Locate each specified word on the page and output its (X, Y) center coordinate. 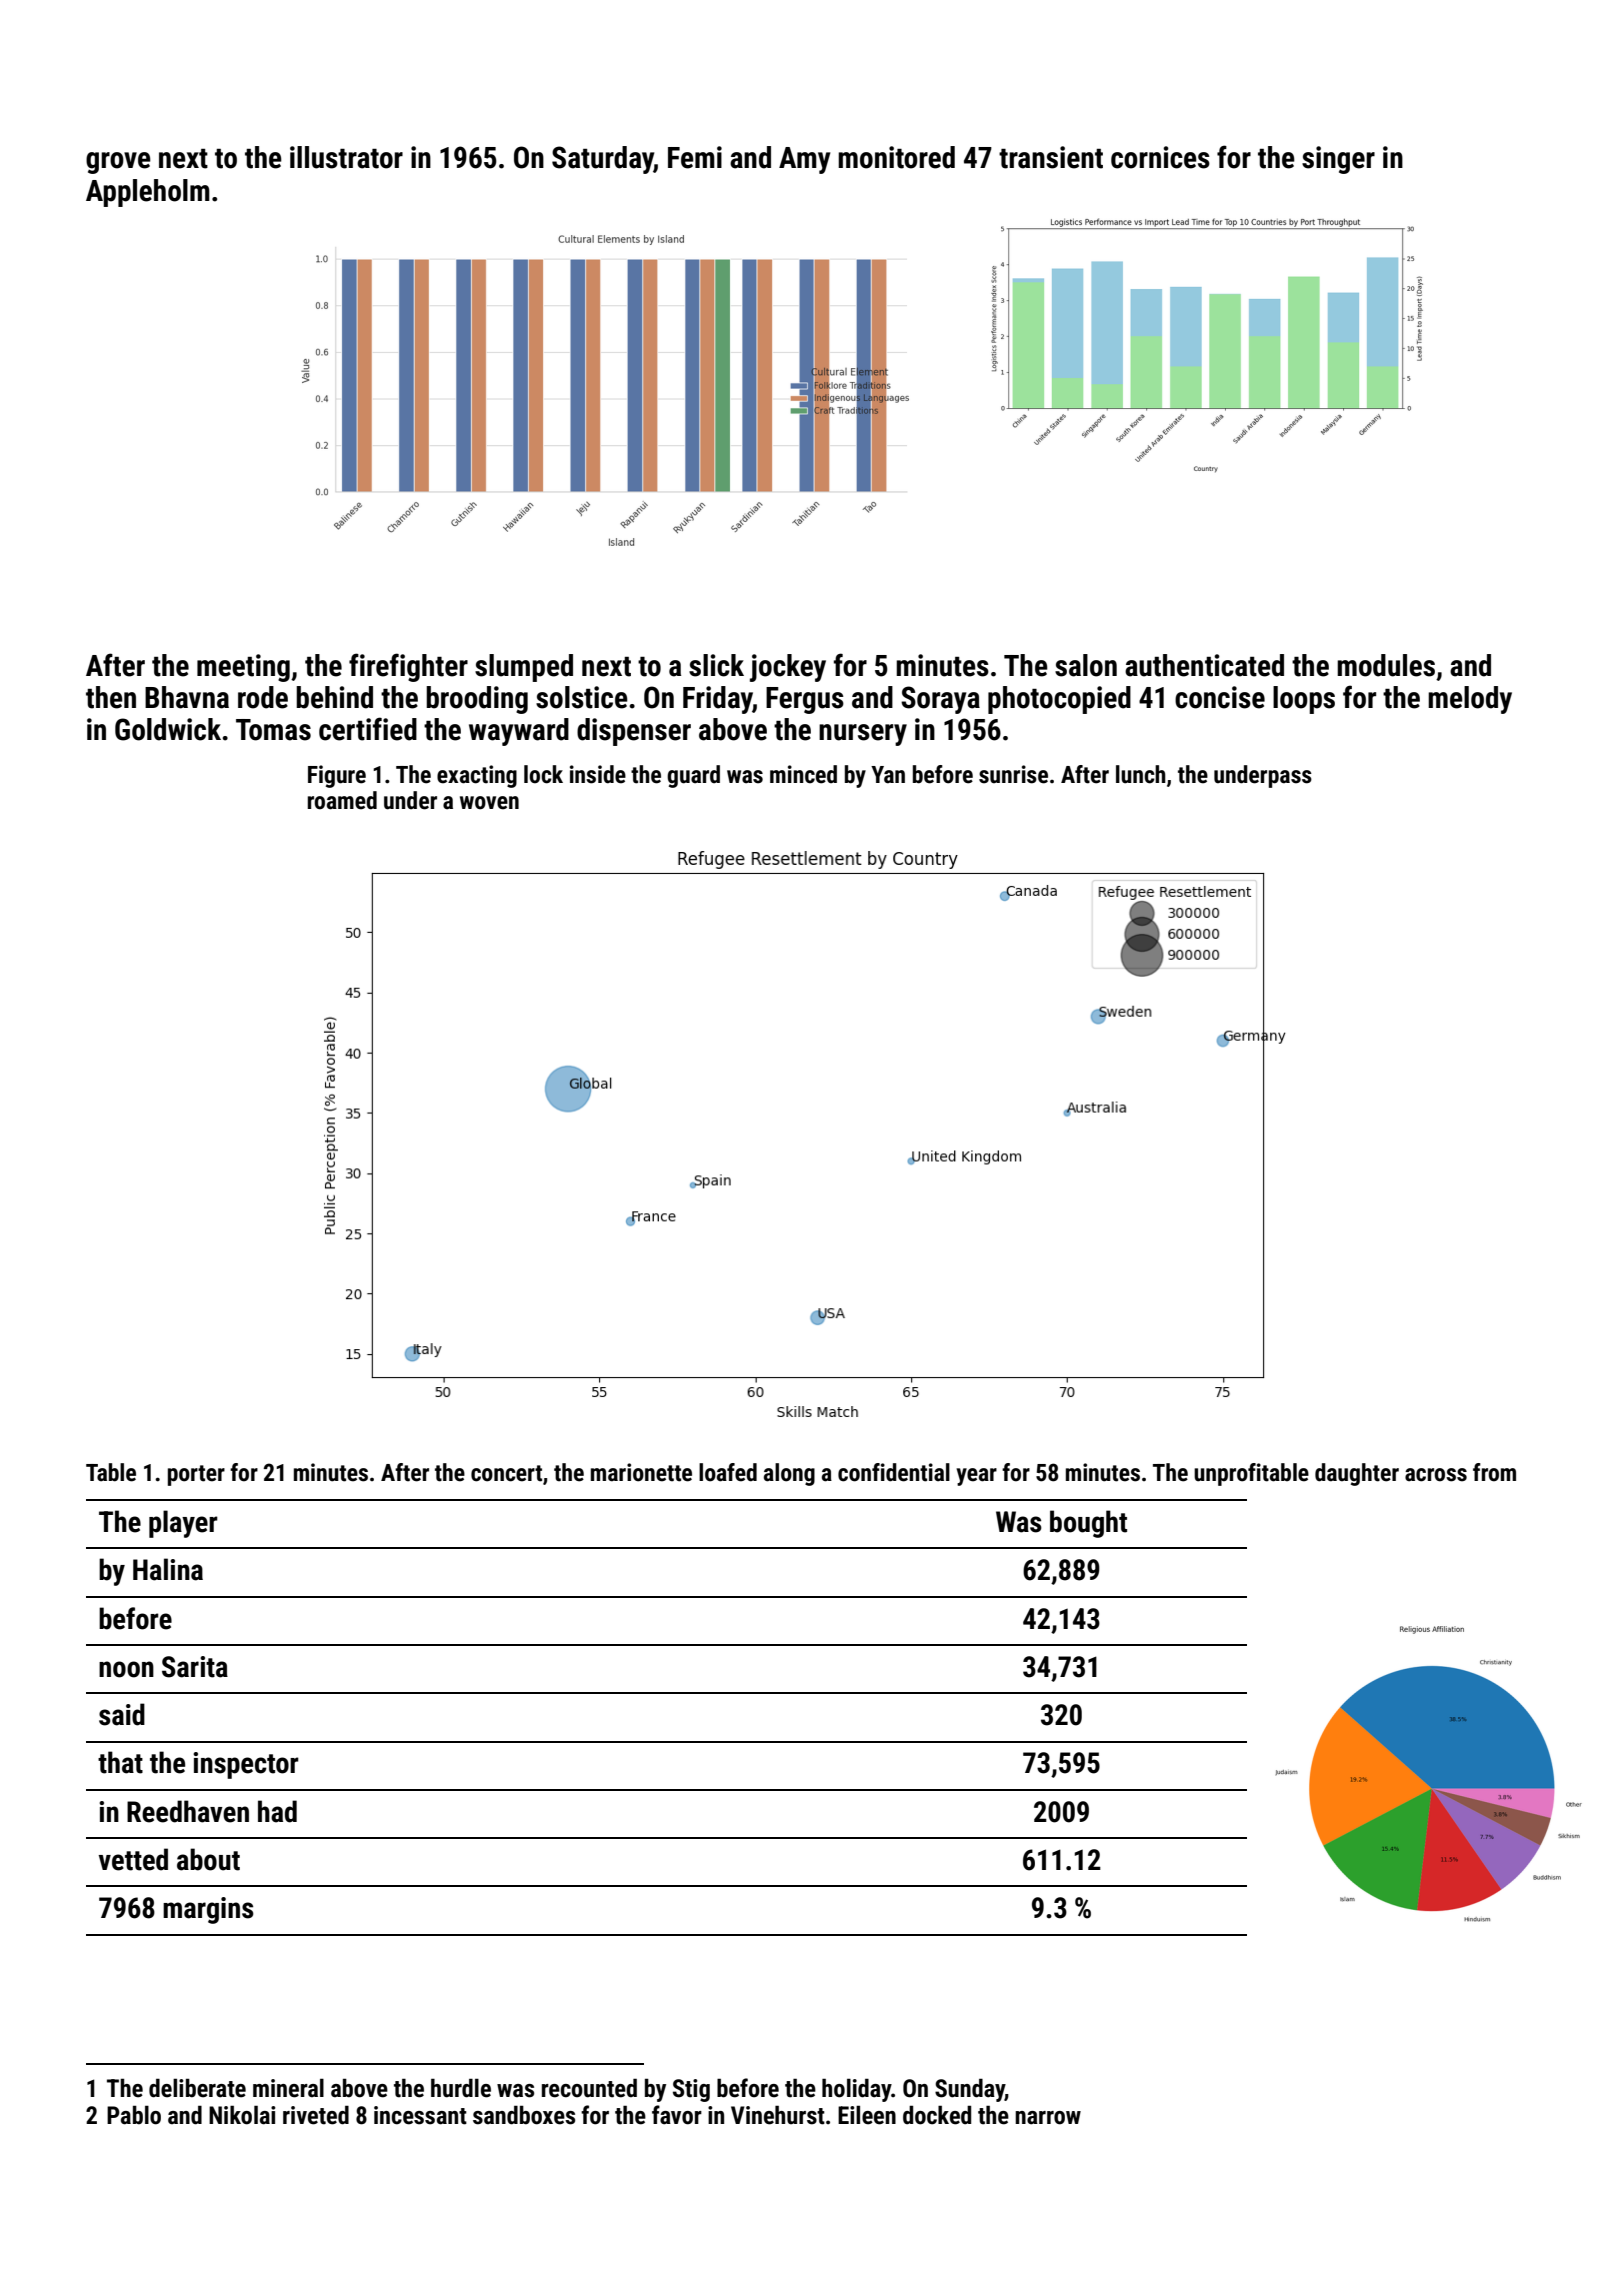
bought (1088, 1524)
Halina (168, 1569)
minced (803, 774)
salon (1086, 665)
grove (118, 163)
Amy (804, 160)
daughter (1357, 1474)
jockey (788, 668)
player (183, 1524)
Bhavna (187, 697)
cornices (1160, 157)
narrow (1048, 2118)
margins (208, 1910)
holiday (857, 2090)
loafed (728, 1472)
